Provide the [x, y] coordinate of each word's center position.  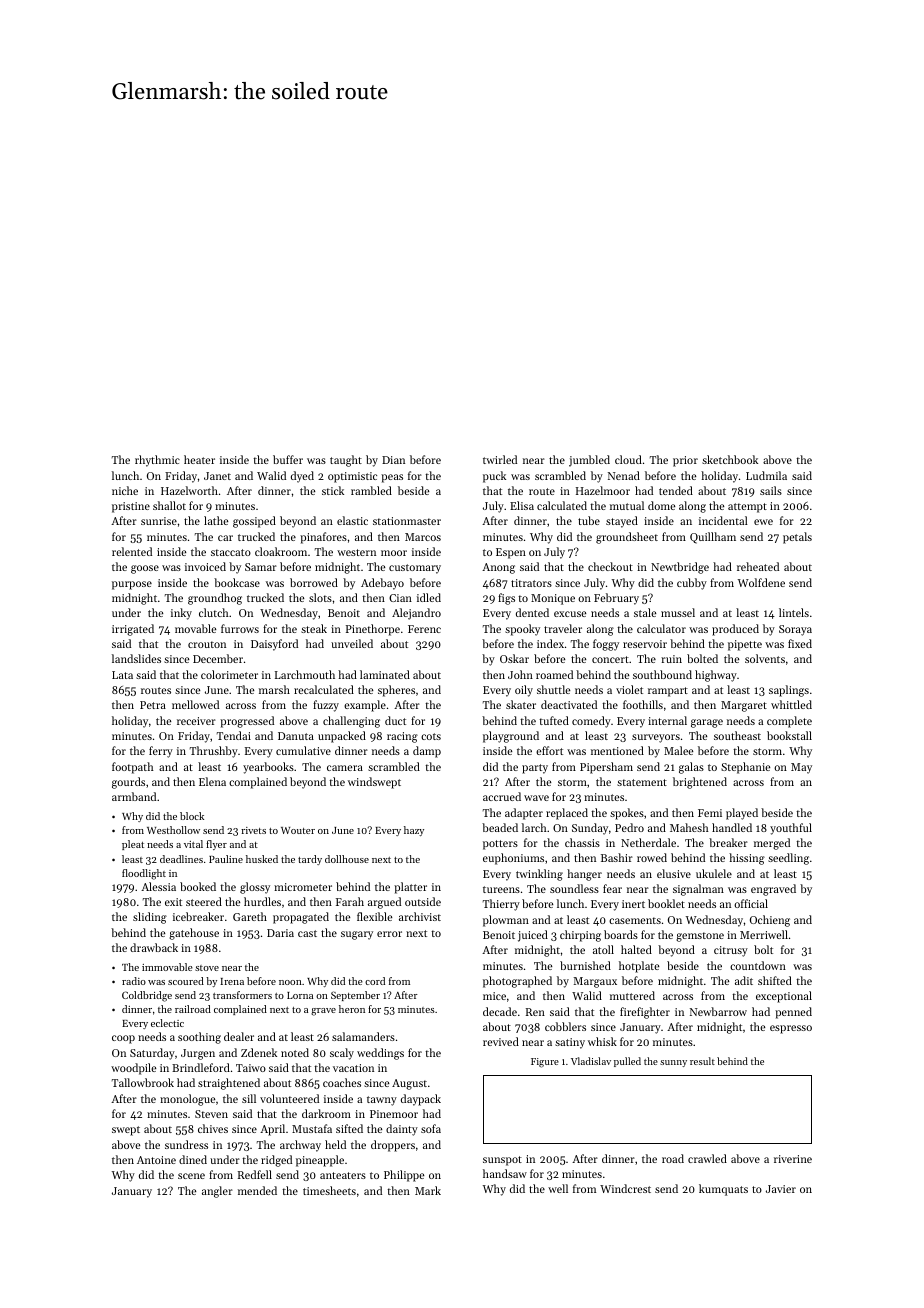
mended [257, 1190]
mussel [678, 612]
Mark [428, 1190]
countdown [758, 965]
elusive [674, 873]
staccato [231, 552]
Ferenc [424, 629]
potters [500, 845]
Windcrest [625, 1188]
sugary [357, 935]
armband [134, 796]
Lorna [300, 995]
